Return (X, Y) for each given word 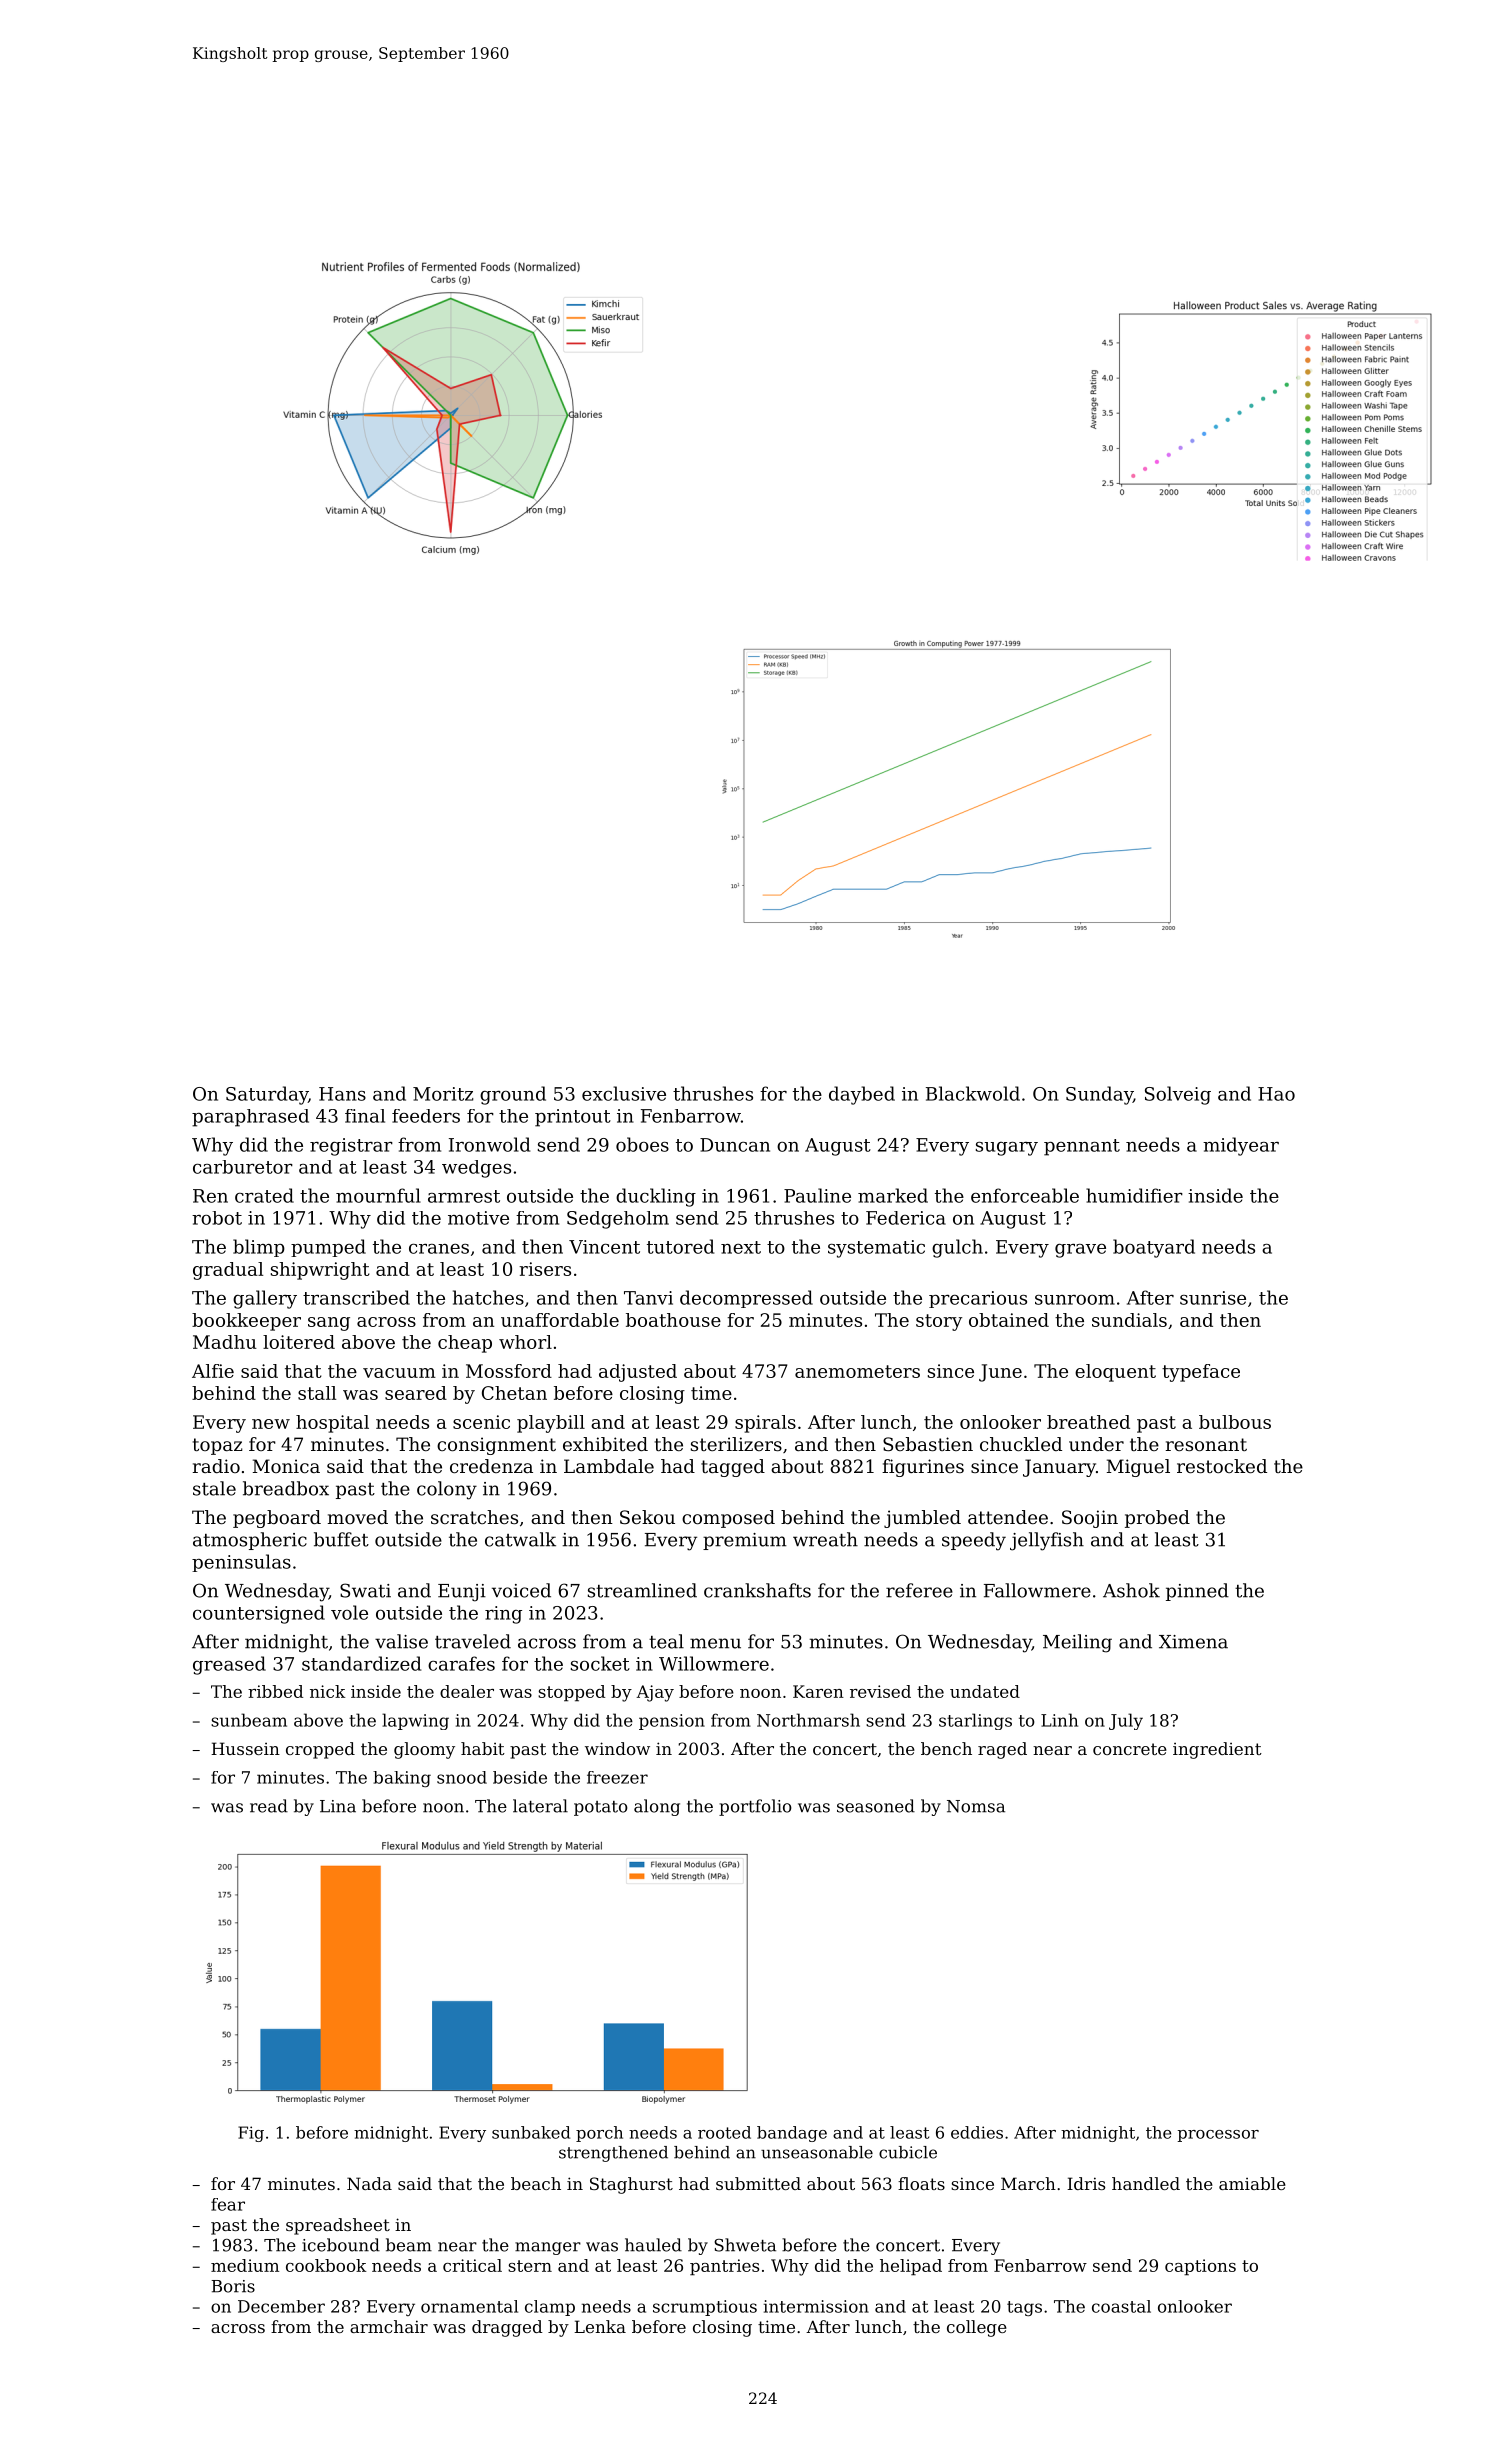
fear (228, 2204)
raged (1002, 1750)
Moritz (443, 1094)
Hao (1276, 1094)
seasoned (876, 1806)
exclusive (624, 1093)
